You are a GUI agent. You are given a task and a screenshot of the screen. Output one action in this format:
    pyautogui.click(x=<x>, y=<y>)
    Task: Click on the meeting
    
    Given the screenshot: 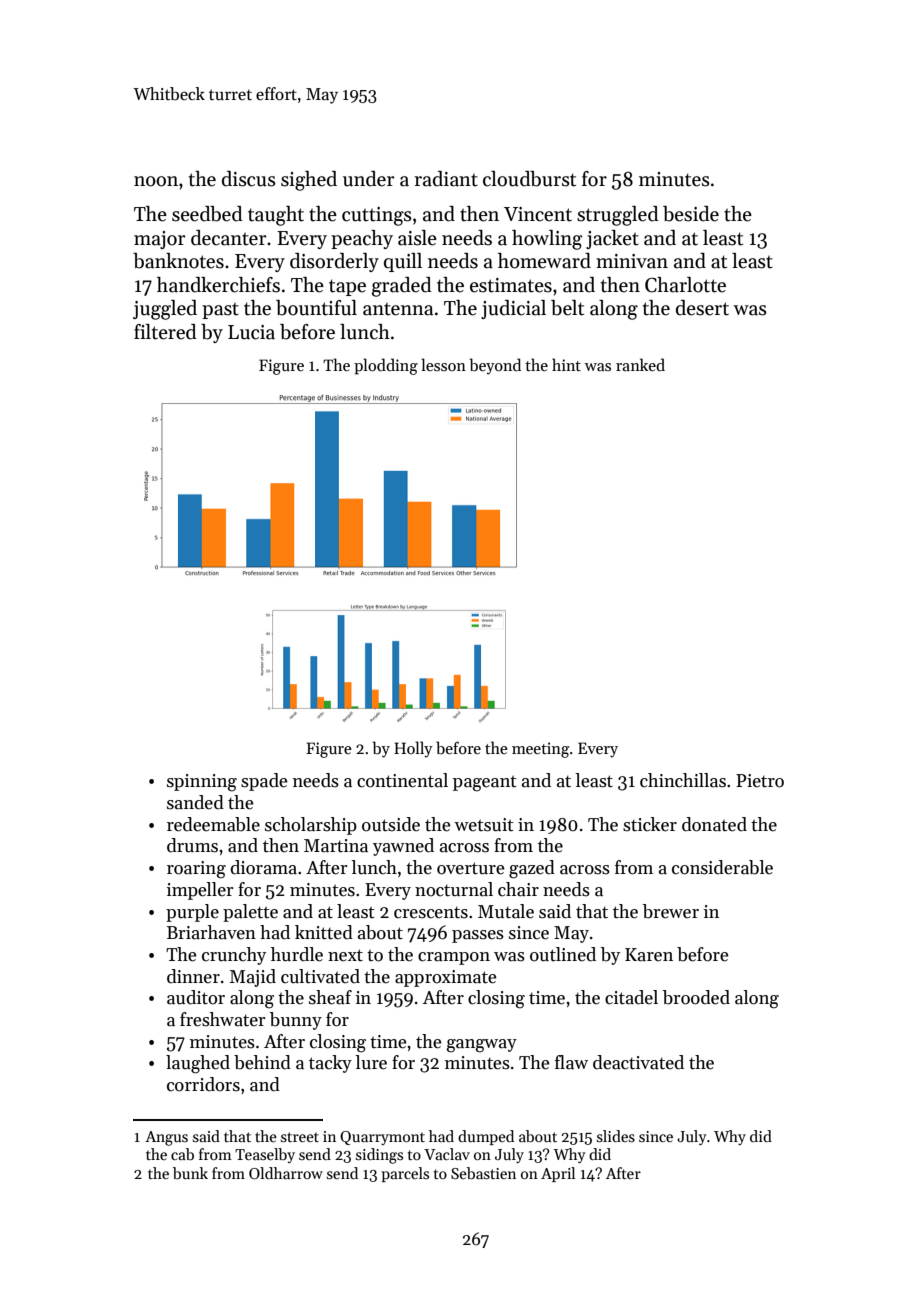 What is the action you would take?
    pyautogui.click(x=540, y=750)
